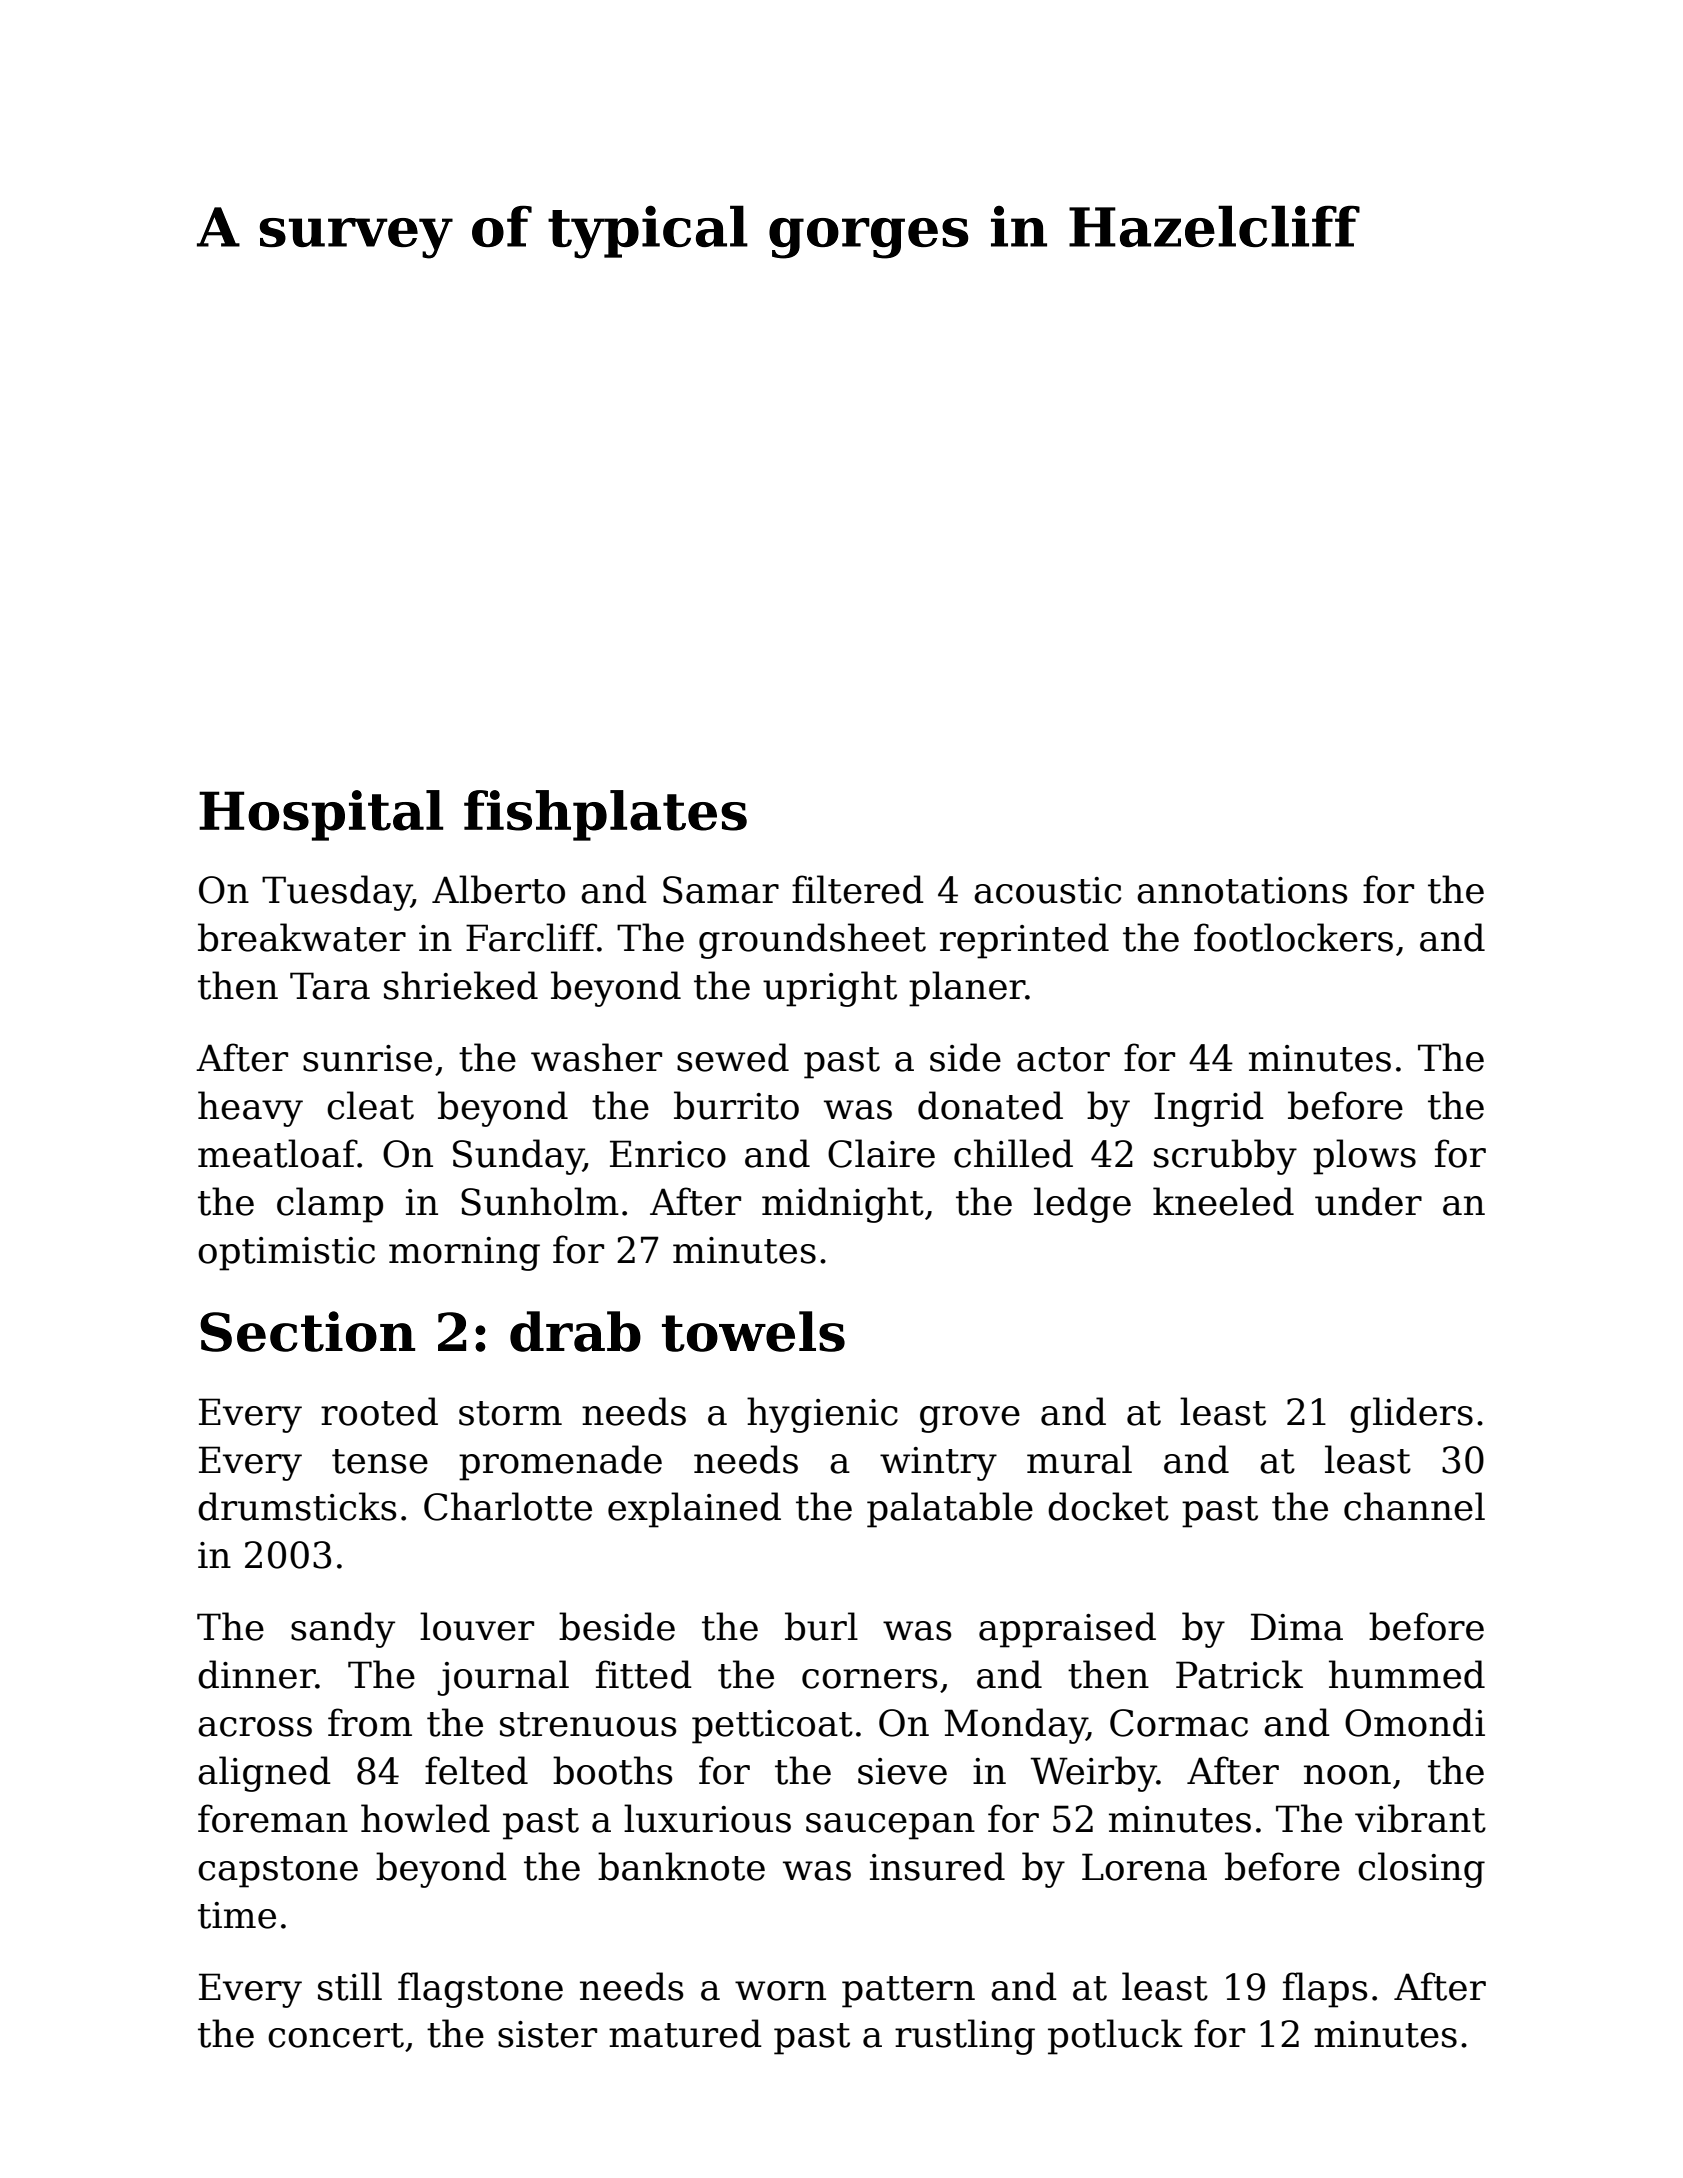 The height and width of the screenshot is (2178, 1683). I want to click on morning, so click(464, 1254).
